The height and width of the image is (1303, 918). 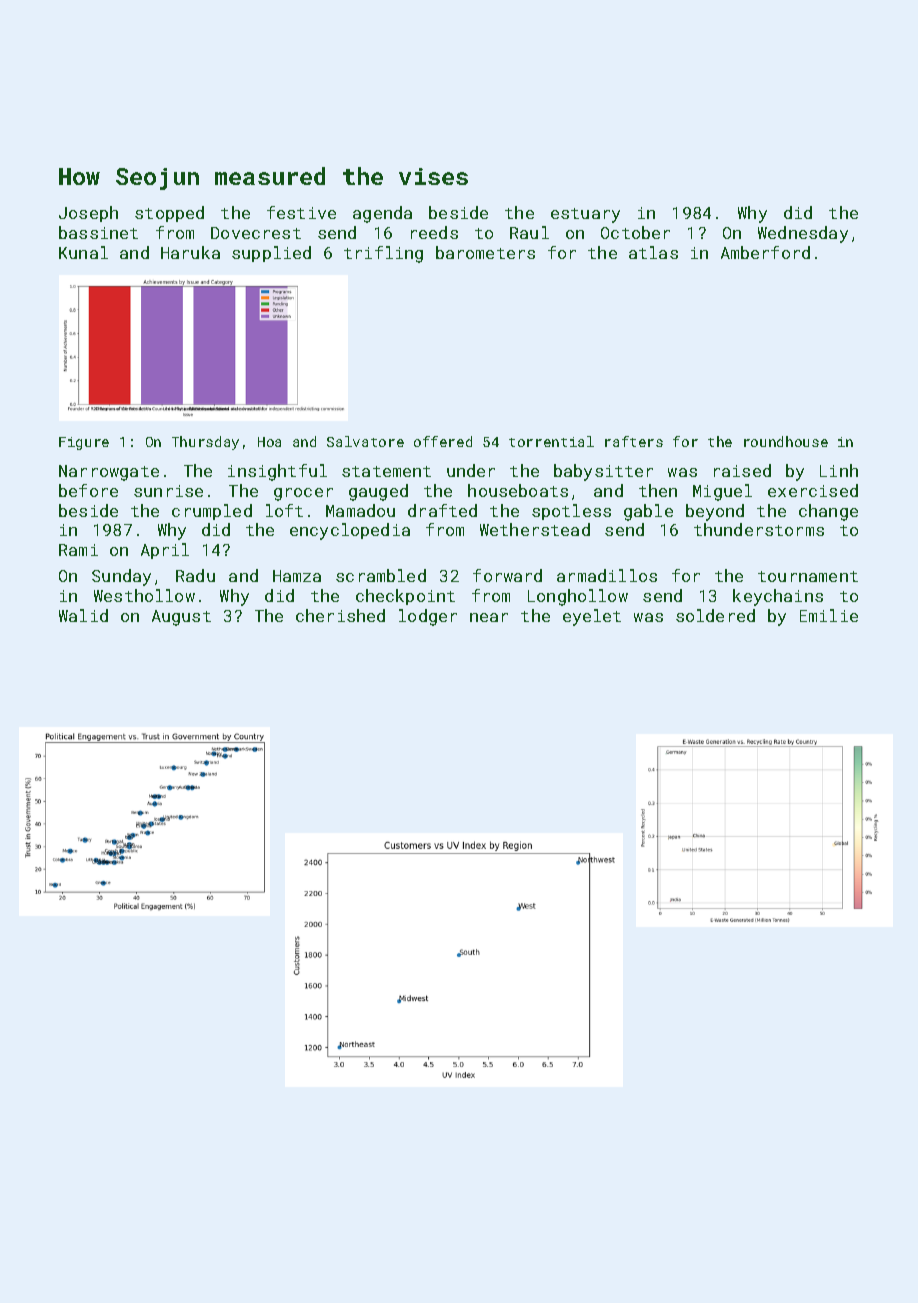 I want to click on estuary, so click(x=585, y=215).
